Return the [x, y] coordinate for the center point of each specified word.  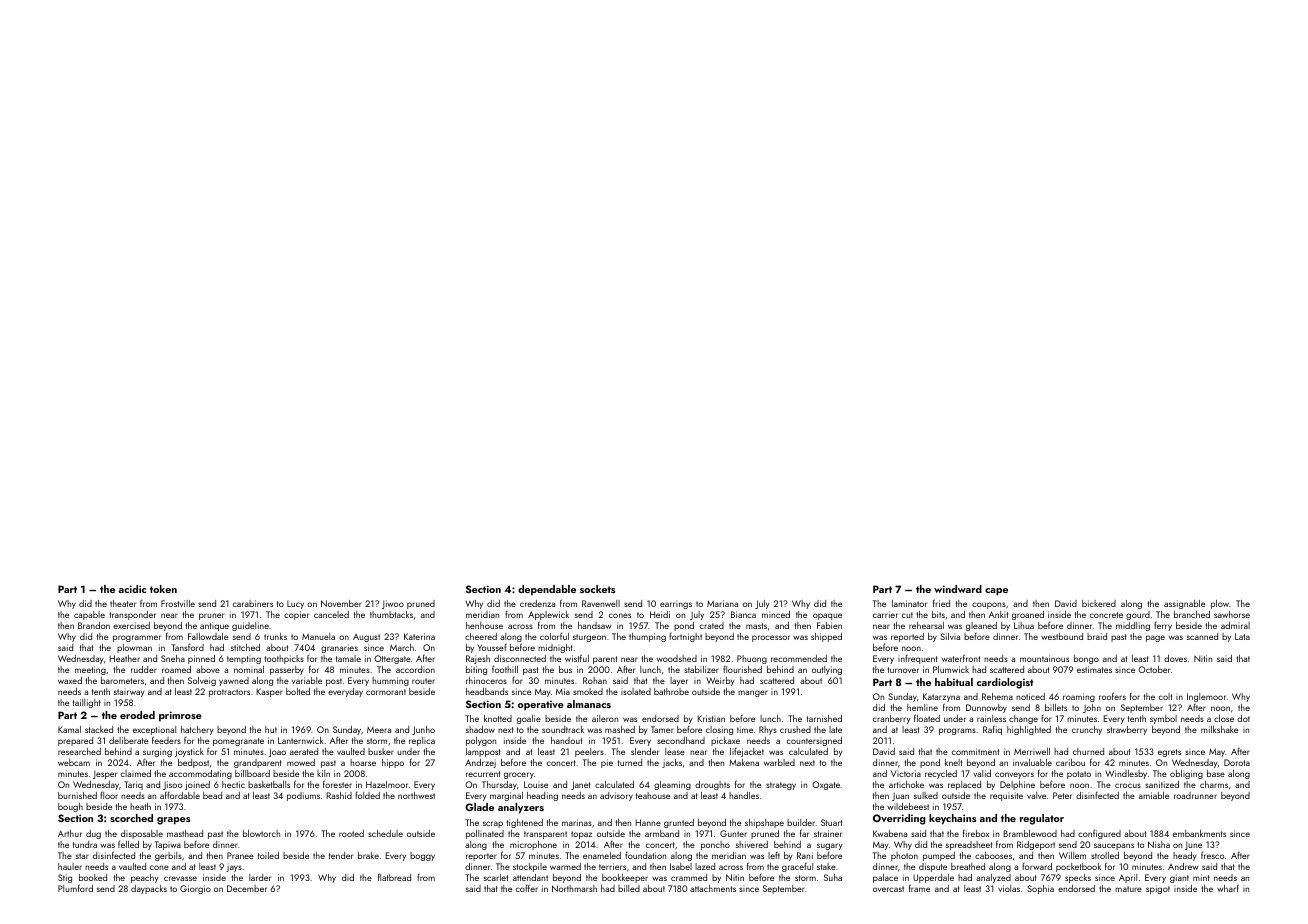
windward [958, 589]
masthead [185, 833]
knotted [498, 718]
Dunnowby [986, 708]
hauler [70, 866]
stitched [245, 647]
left [774, 855]
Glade [479, 807]
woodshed [677, 658]
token [163, 589]
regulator [1042, 819]
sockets [597, 589]
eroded [137, 715]
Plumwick [951, 669]
